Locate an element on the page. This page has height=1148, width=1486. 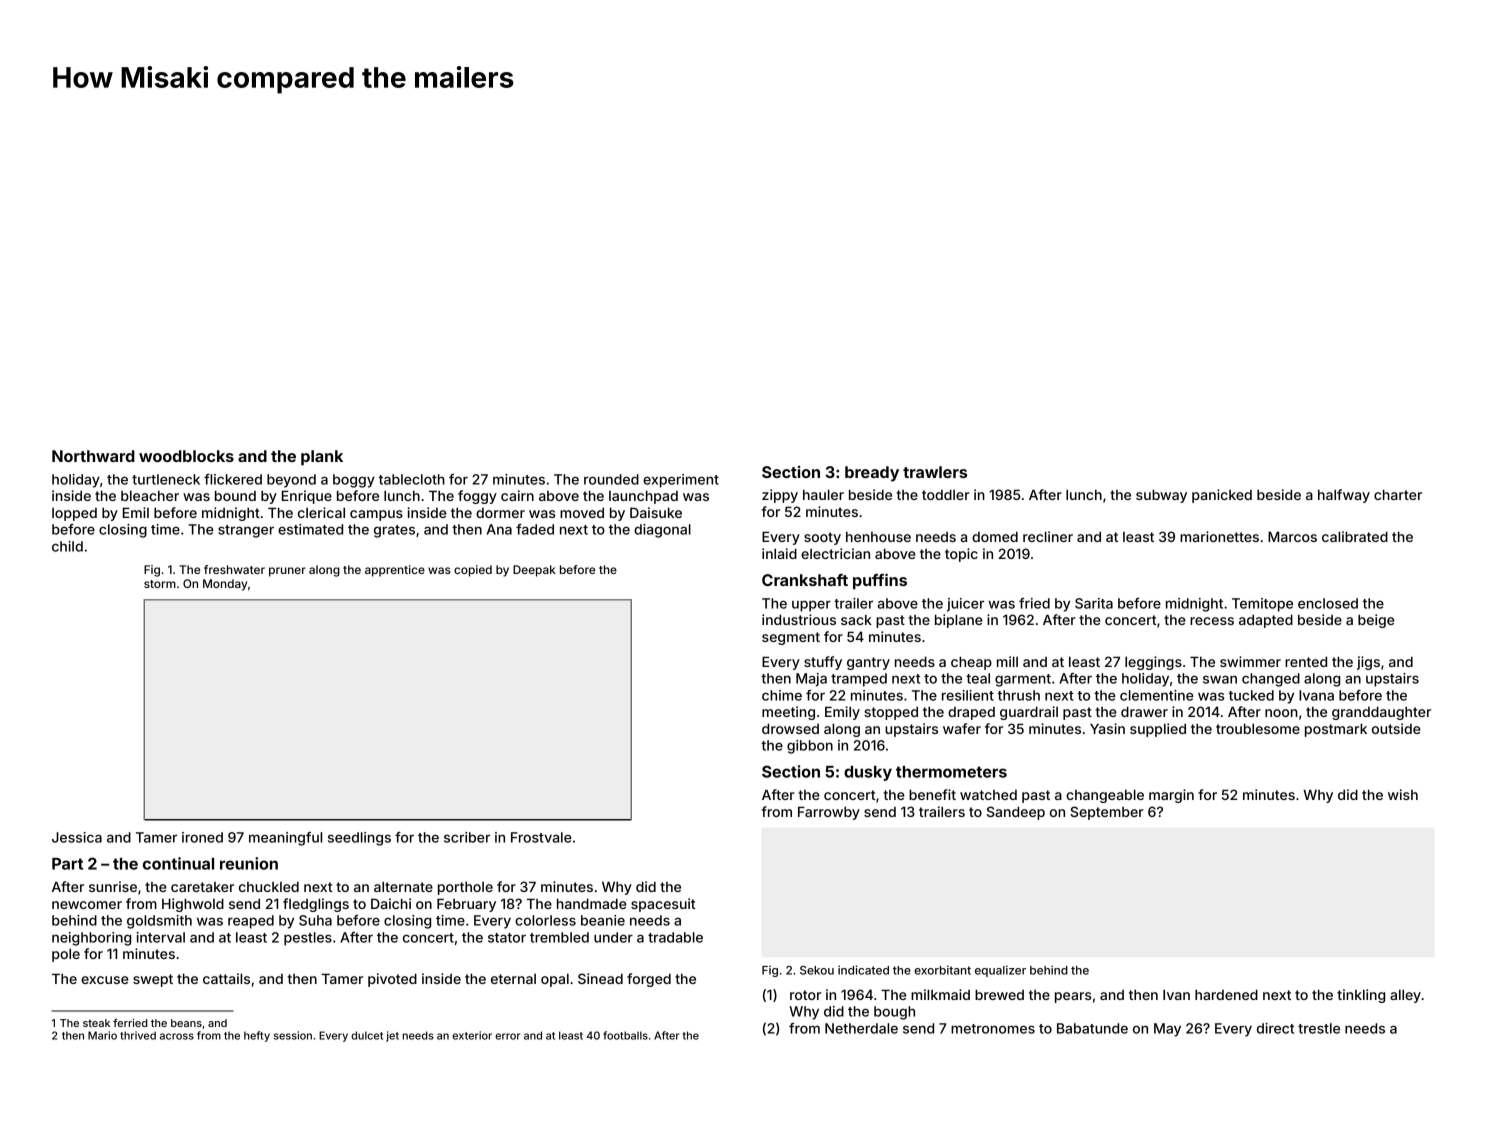
charter is located at coordinates (1398, 494).
